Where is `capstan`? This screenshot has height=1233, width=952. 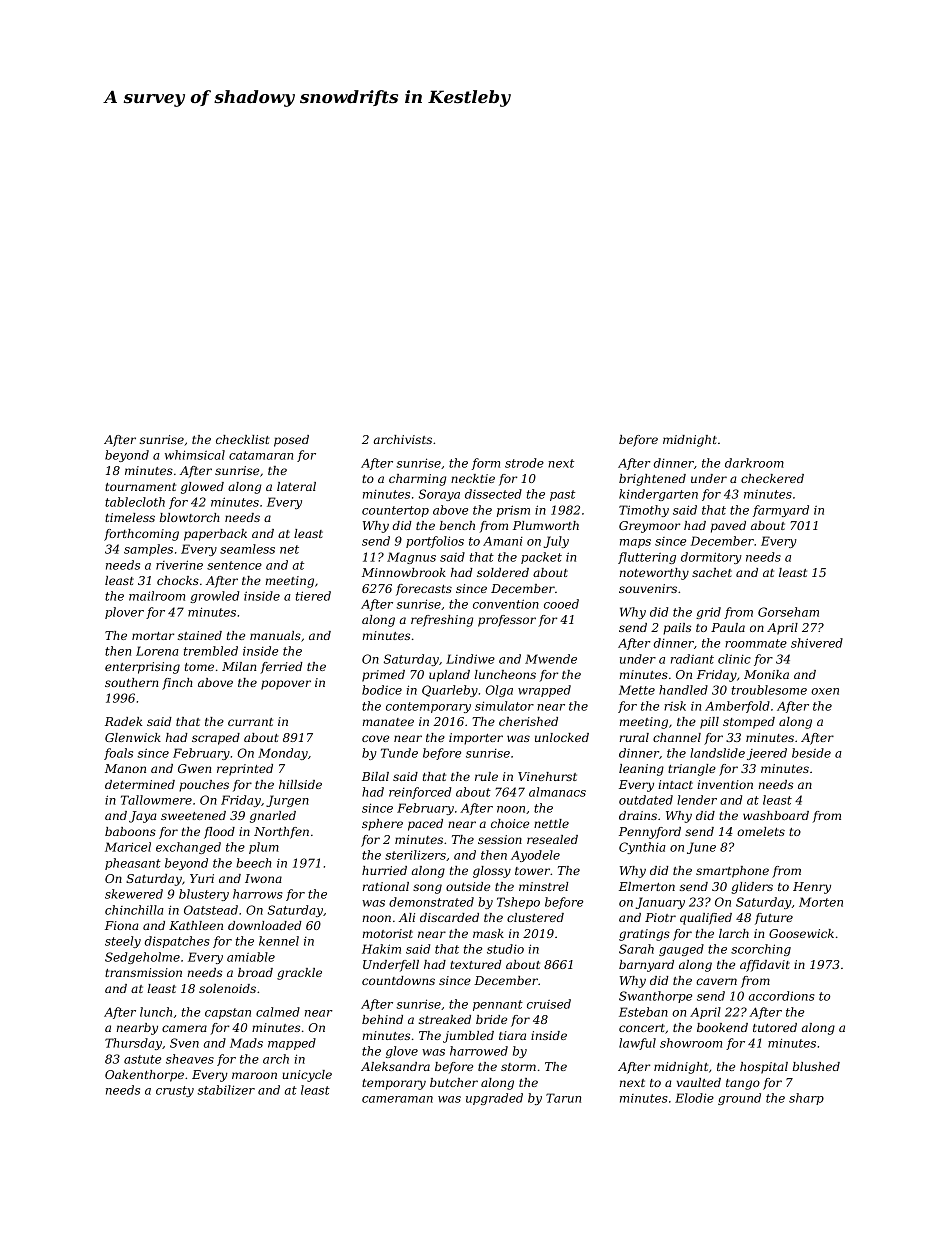
capstan is located at coordinates (228, 1013).
